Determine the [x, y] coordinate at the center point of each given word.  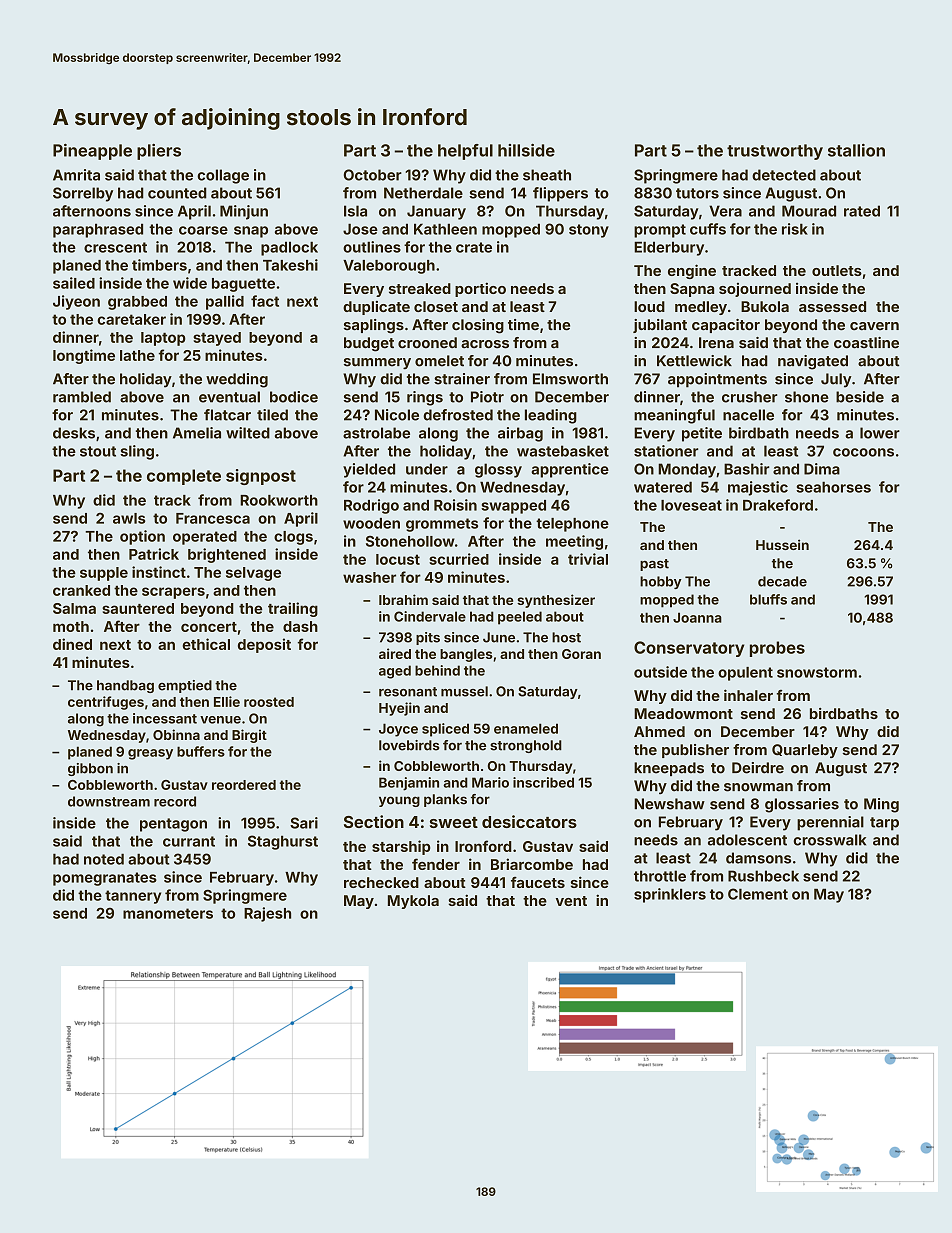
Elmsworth [570, 379]
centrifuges [106, 703]
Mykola [413, 902]
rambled [82, 397]
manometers [168, 913]
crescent [115, 247]
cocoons [863, 452]
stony [589, 231]
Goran [581, 654]
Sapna [692, 290]
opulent [745, 674]
